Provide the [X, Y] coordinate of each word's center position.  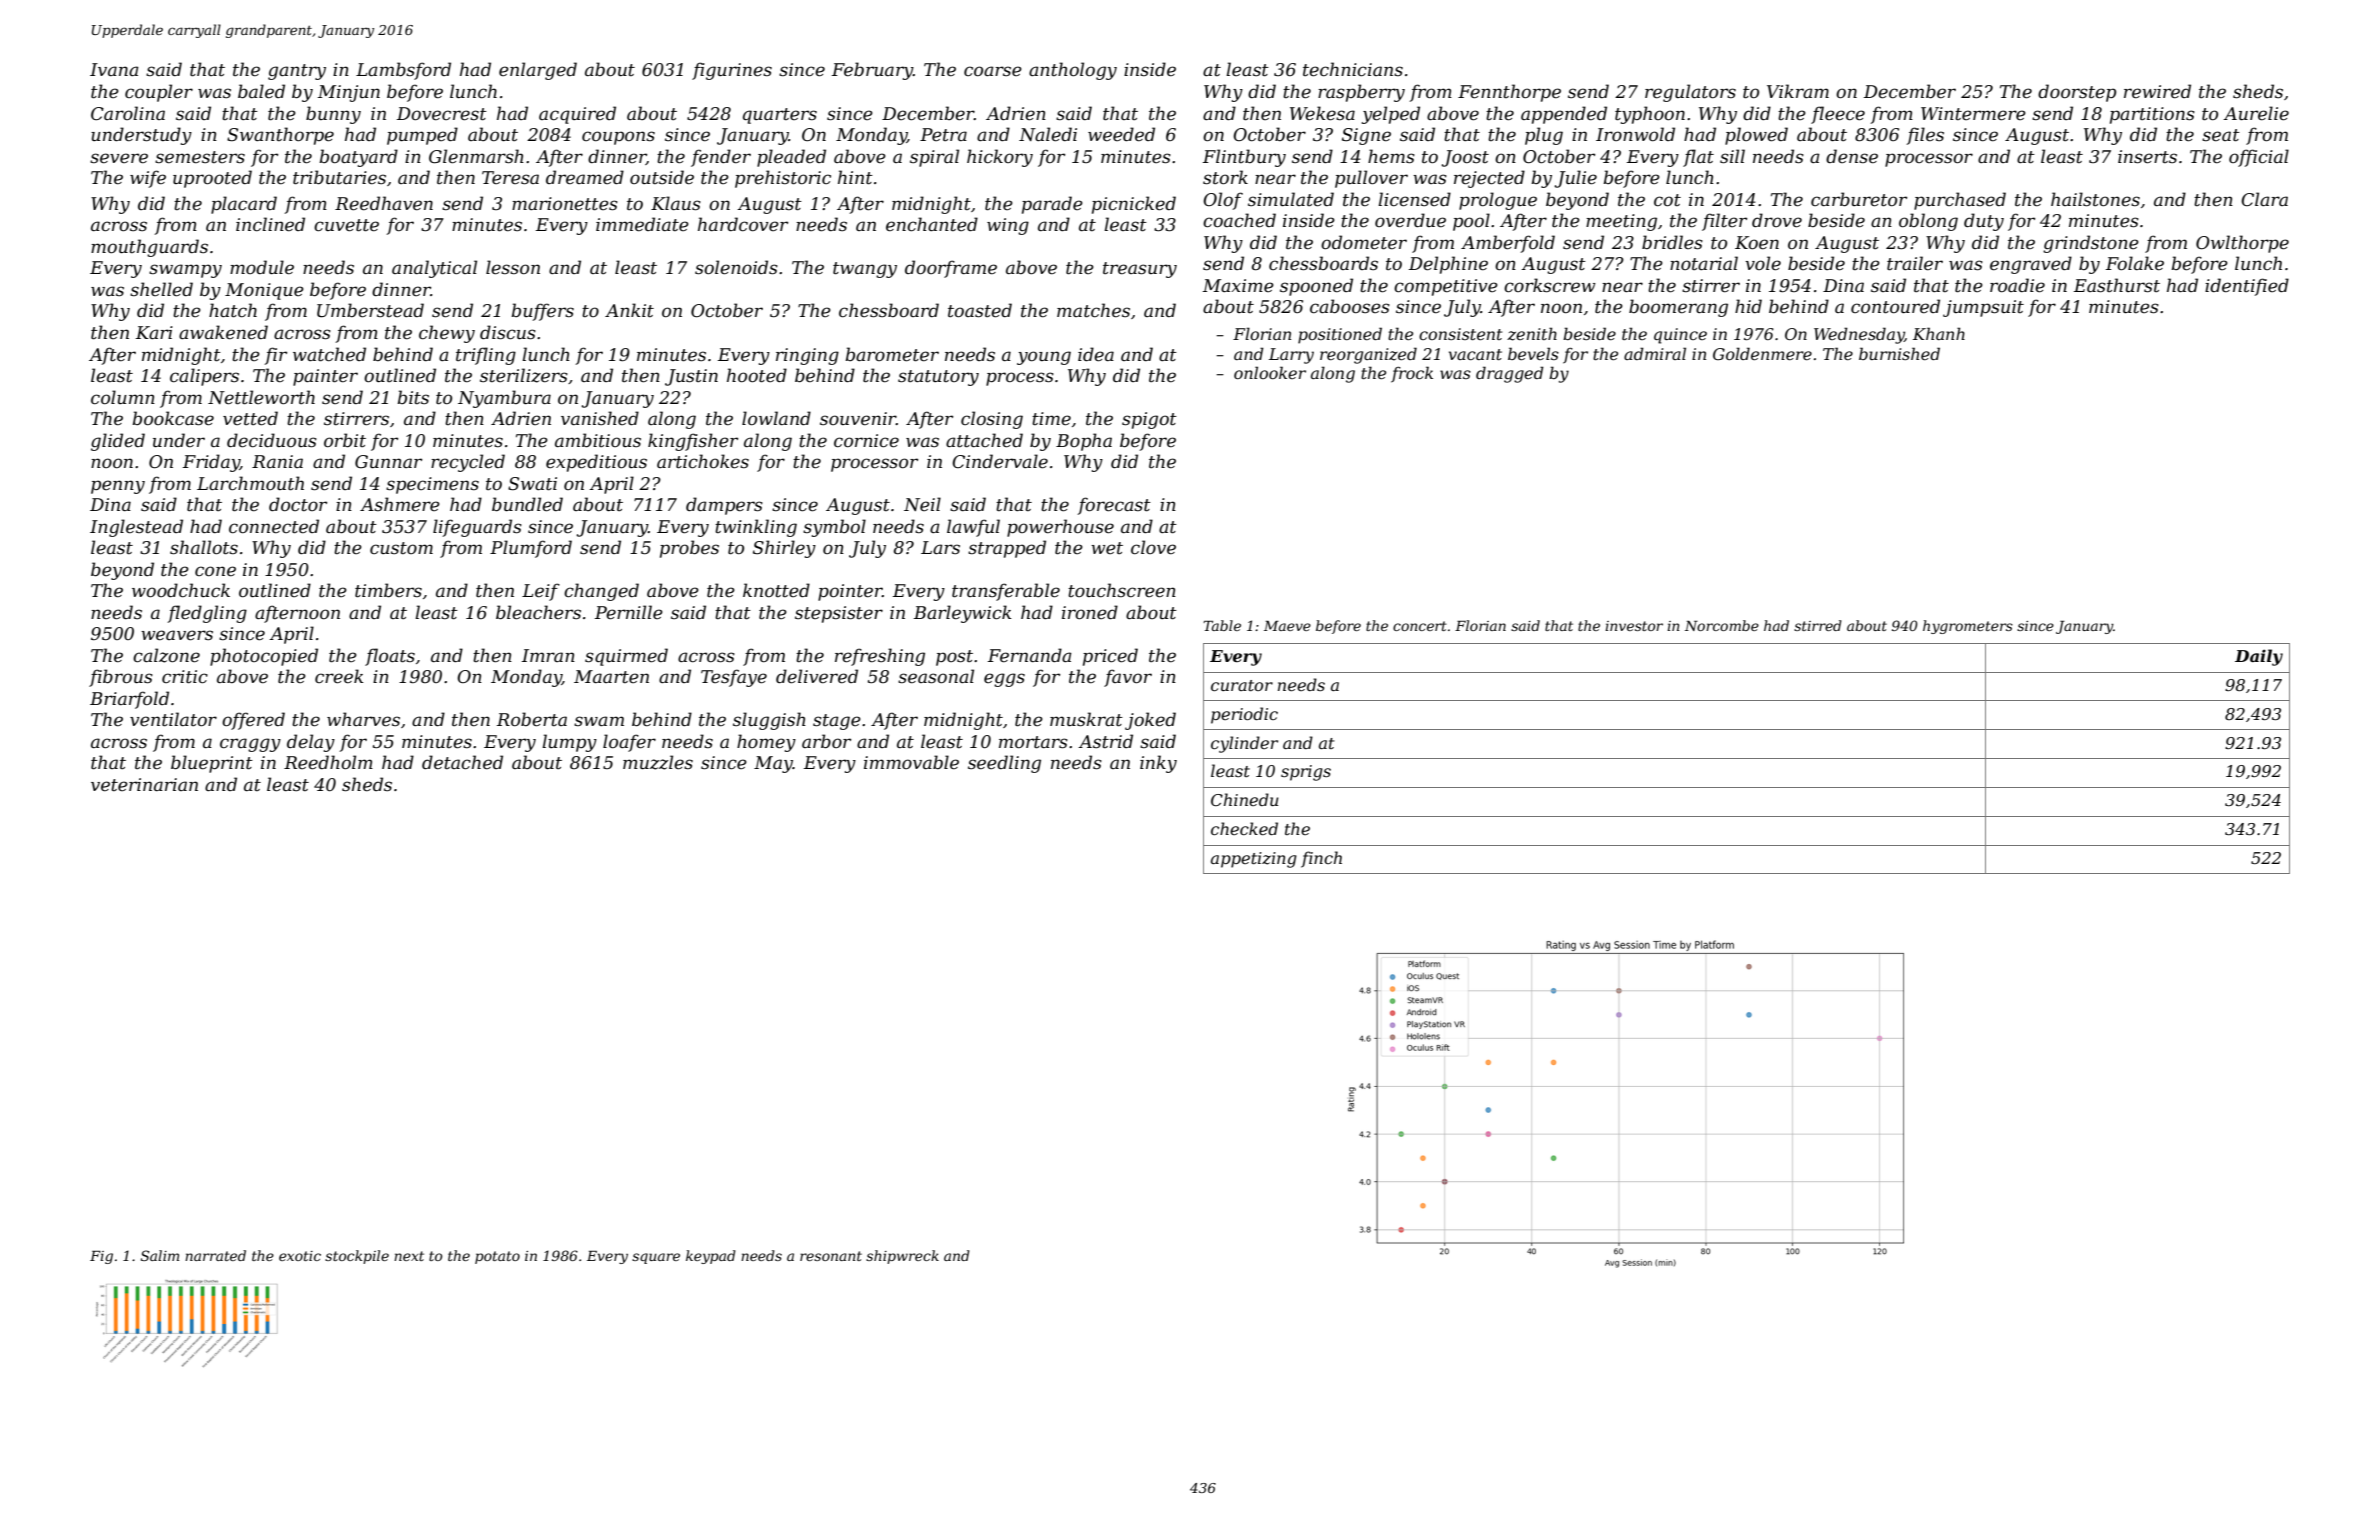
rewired [2157, 91]
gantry [297, 72]
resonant [831, 1256]
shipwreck [902, 1257]
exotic [300, 1256]
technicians [1353, 69]
